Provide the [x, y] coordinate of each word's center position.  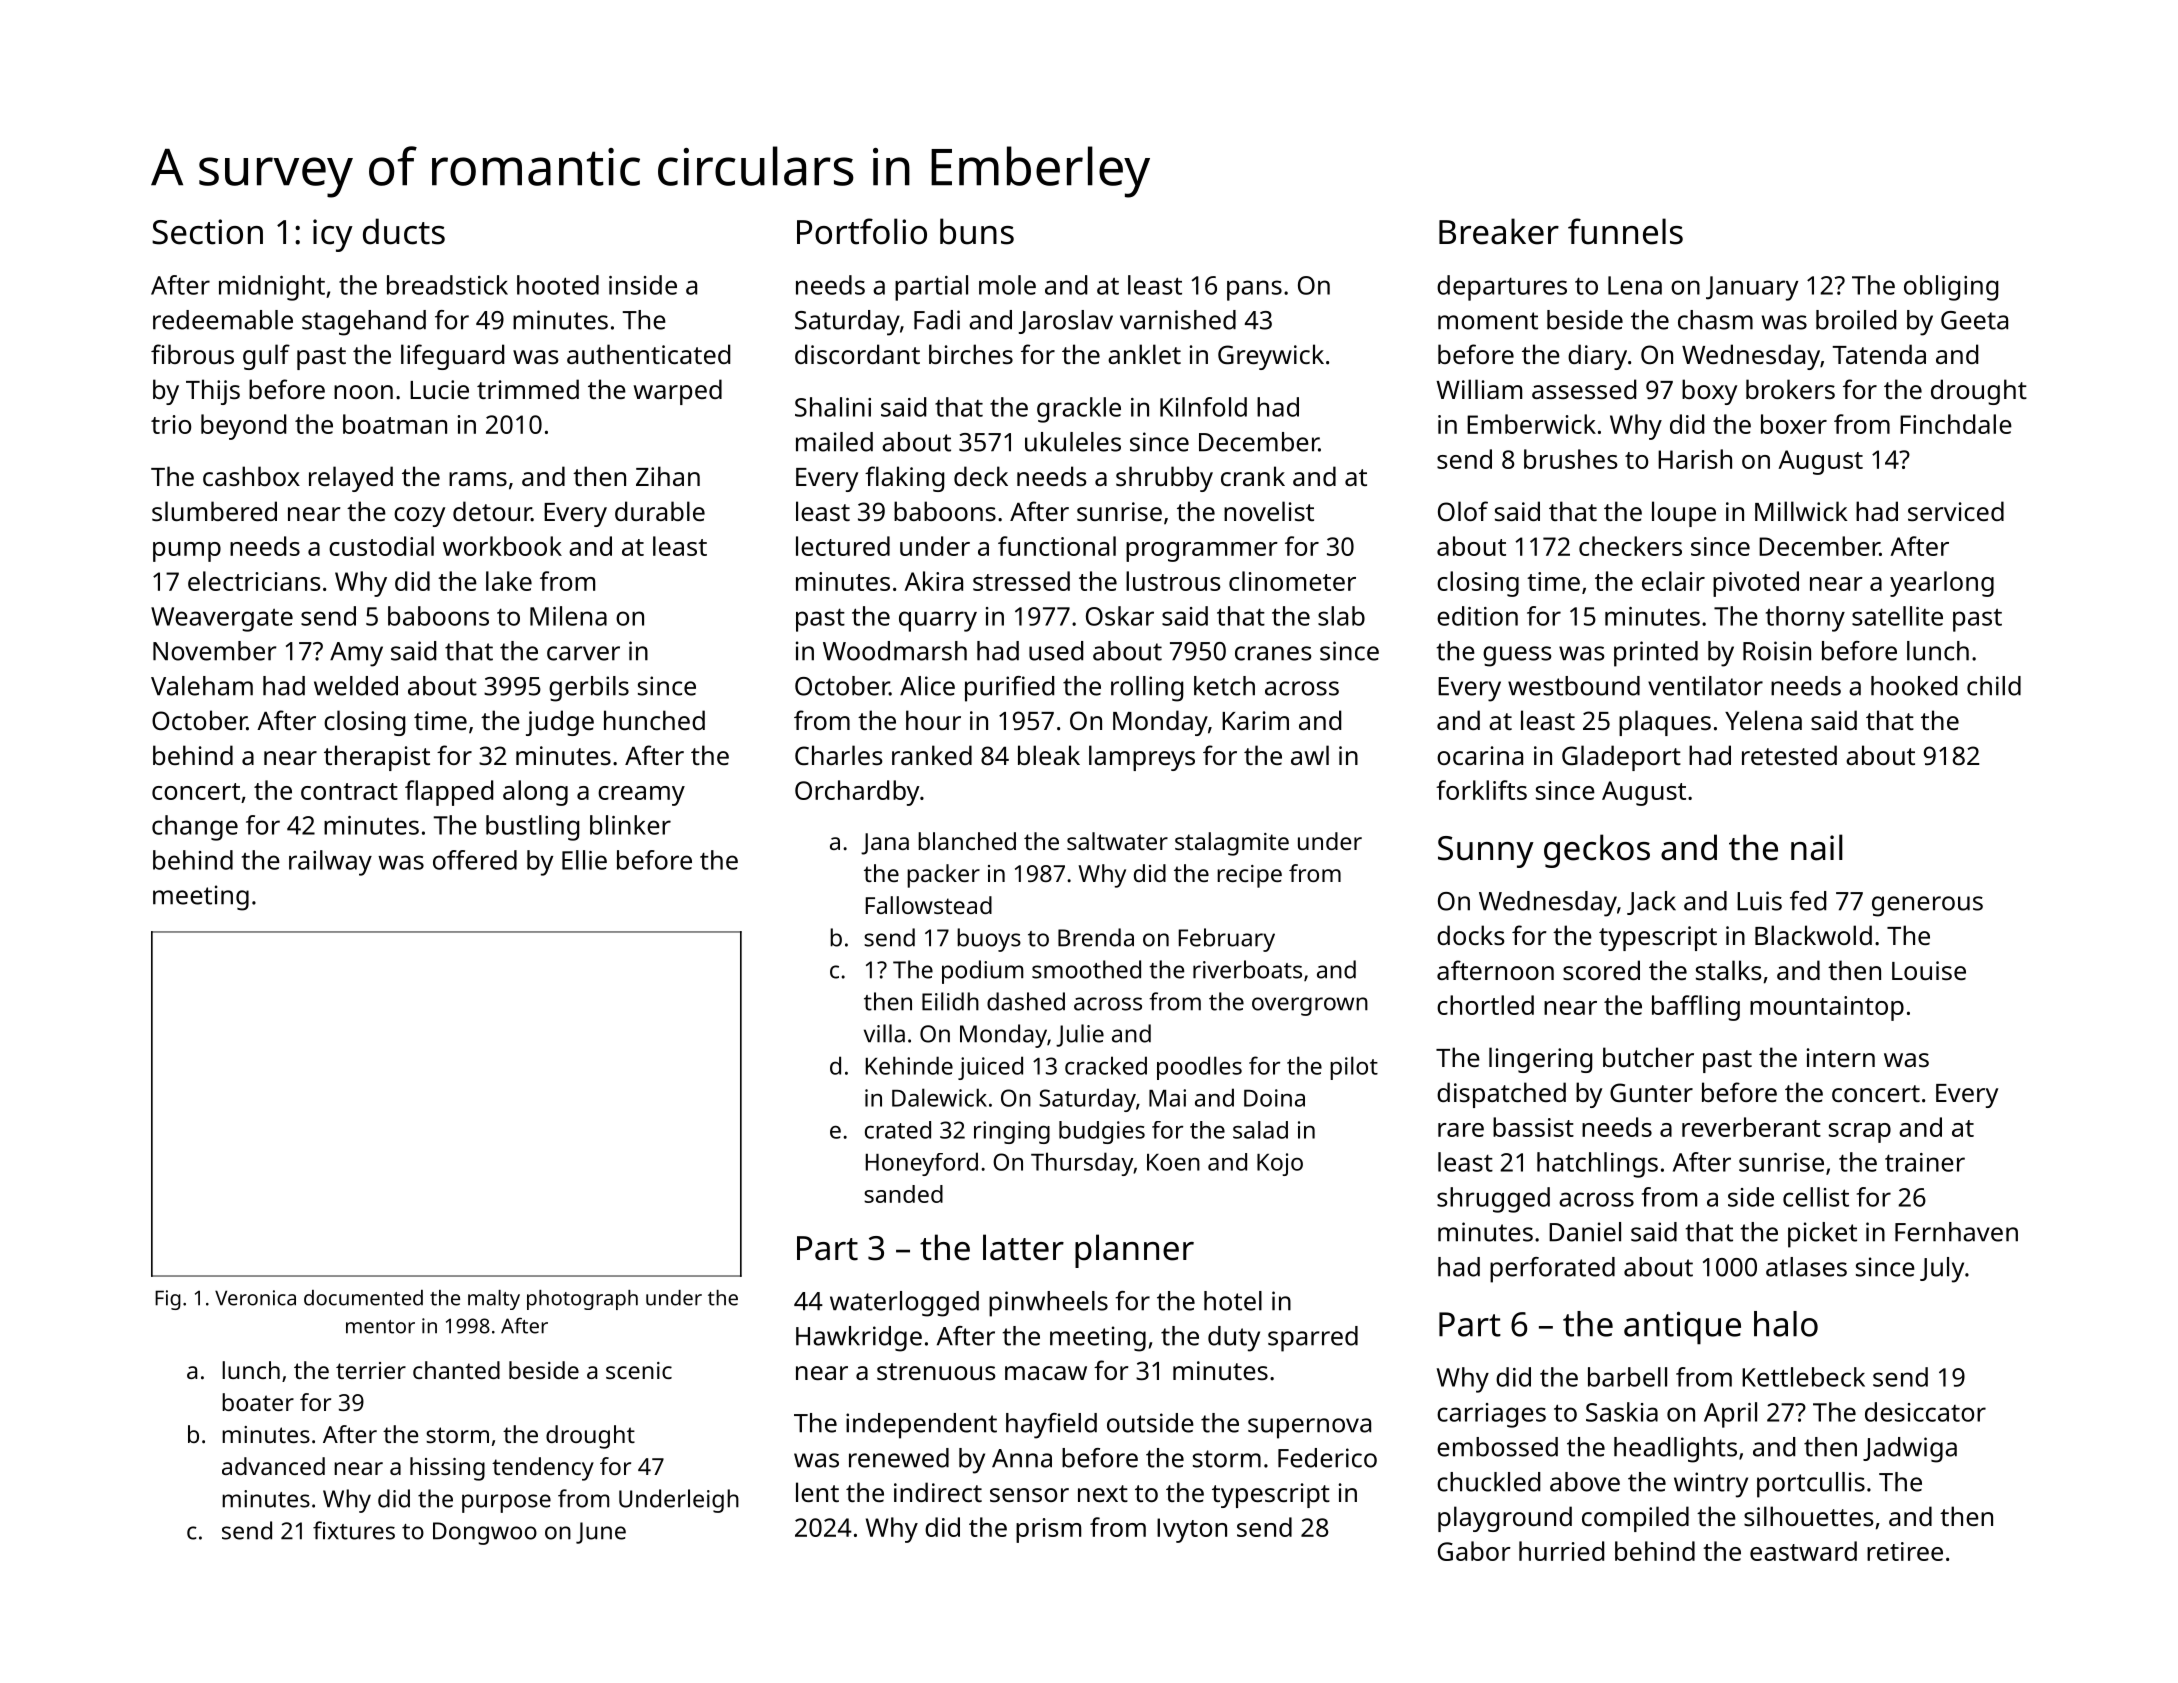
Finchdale [1956, 424]
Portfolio [862, 231]
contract [349, 791]
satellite [1897, 616]
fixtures [354, 1530]
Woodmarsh [895, 651]
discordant [857, 354]
